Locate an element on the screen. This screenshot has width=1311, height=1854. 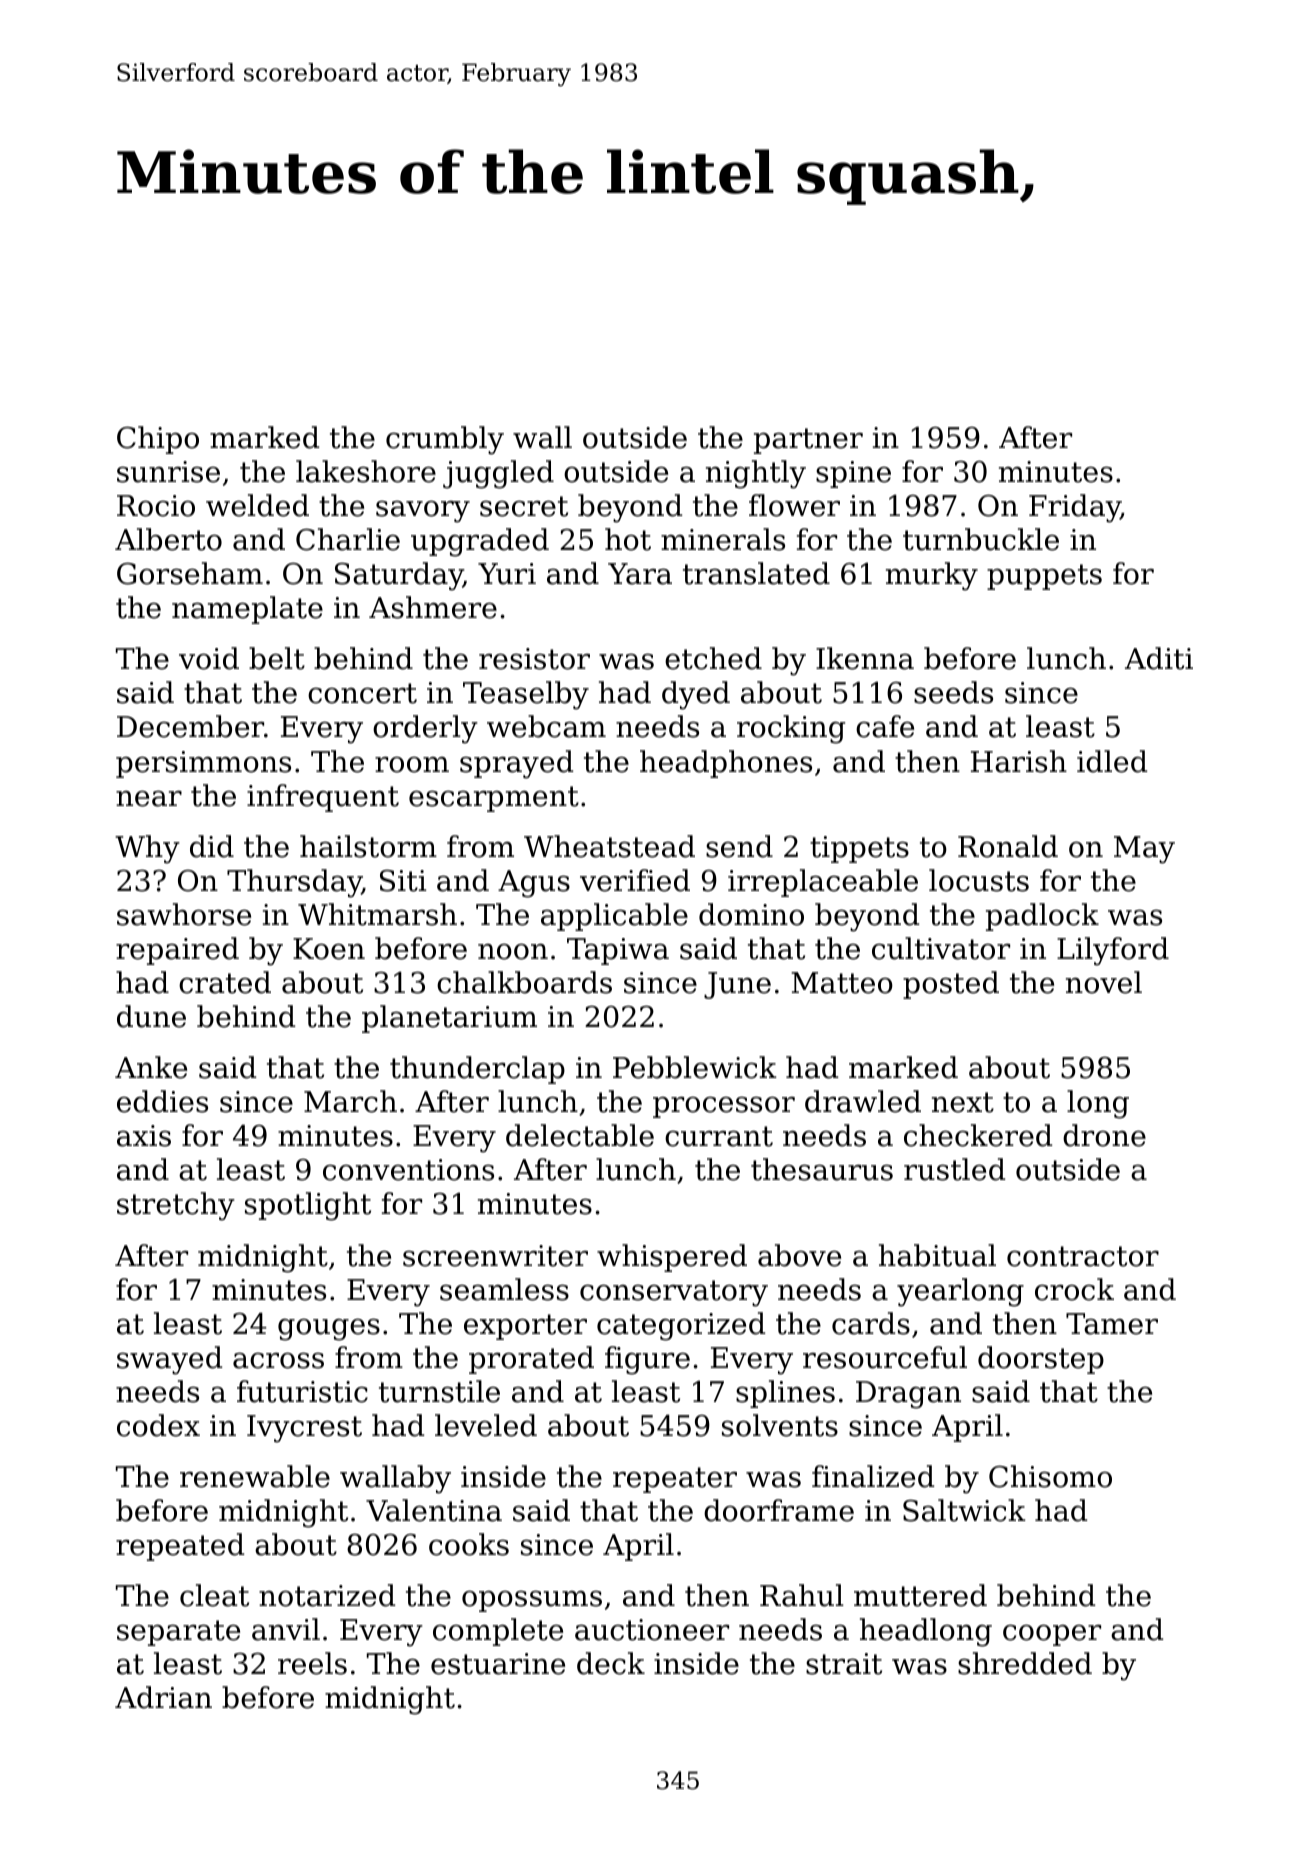
strait is located at coordinates (844, 1664).
